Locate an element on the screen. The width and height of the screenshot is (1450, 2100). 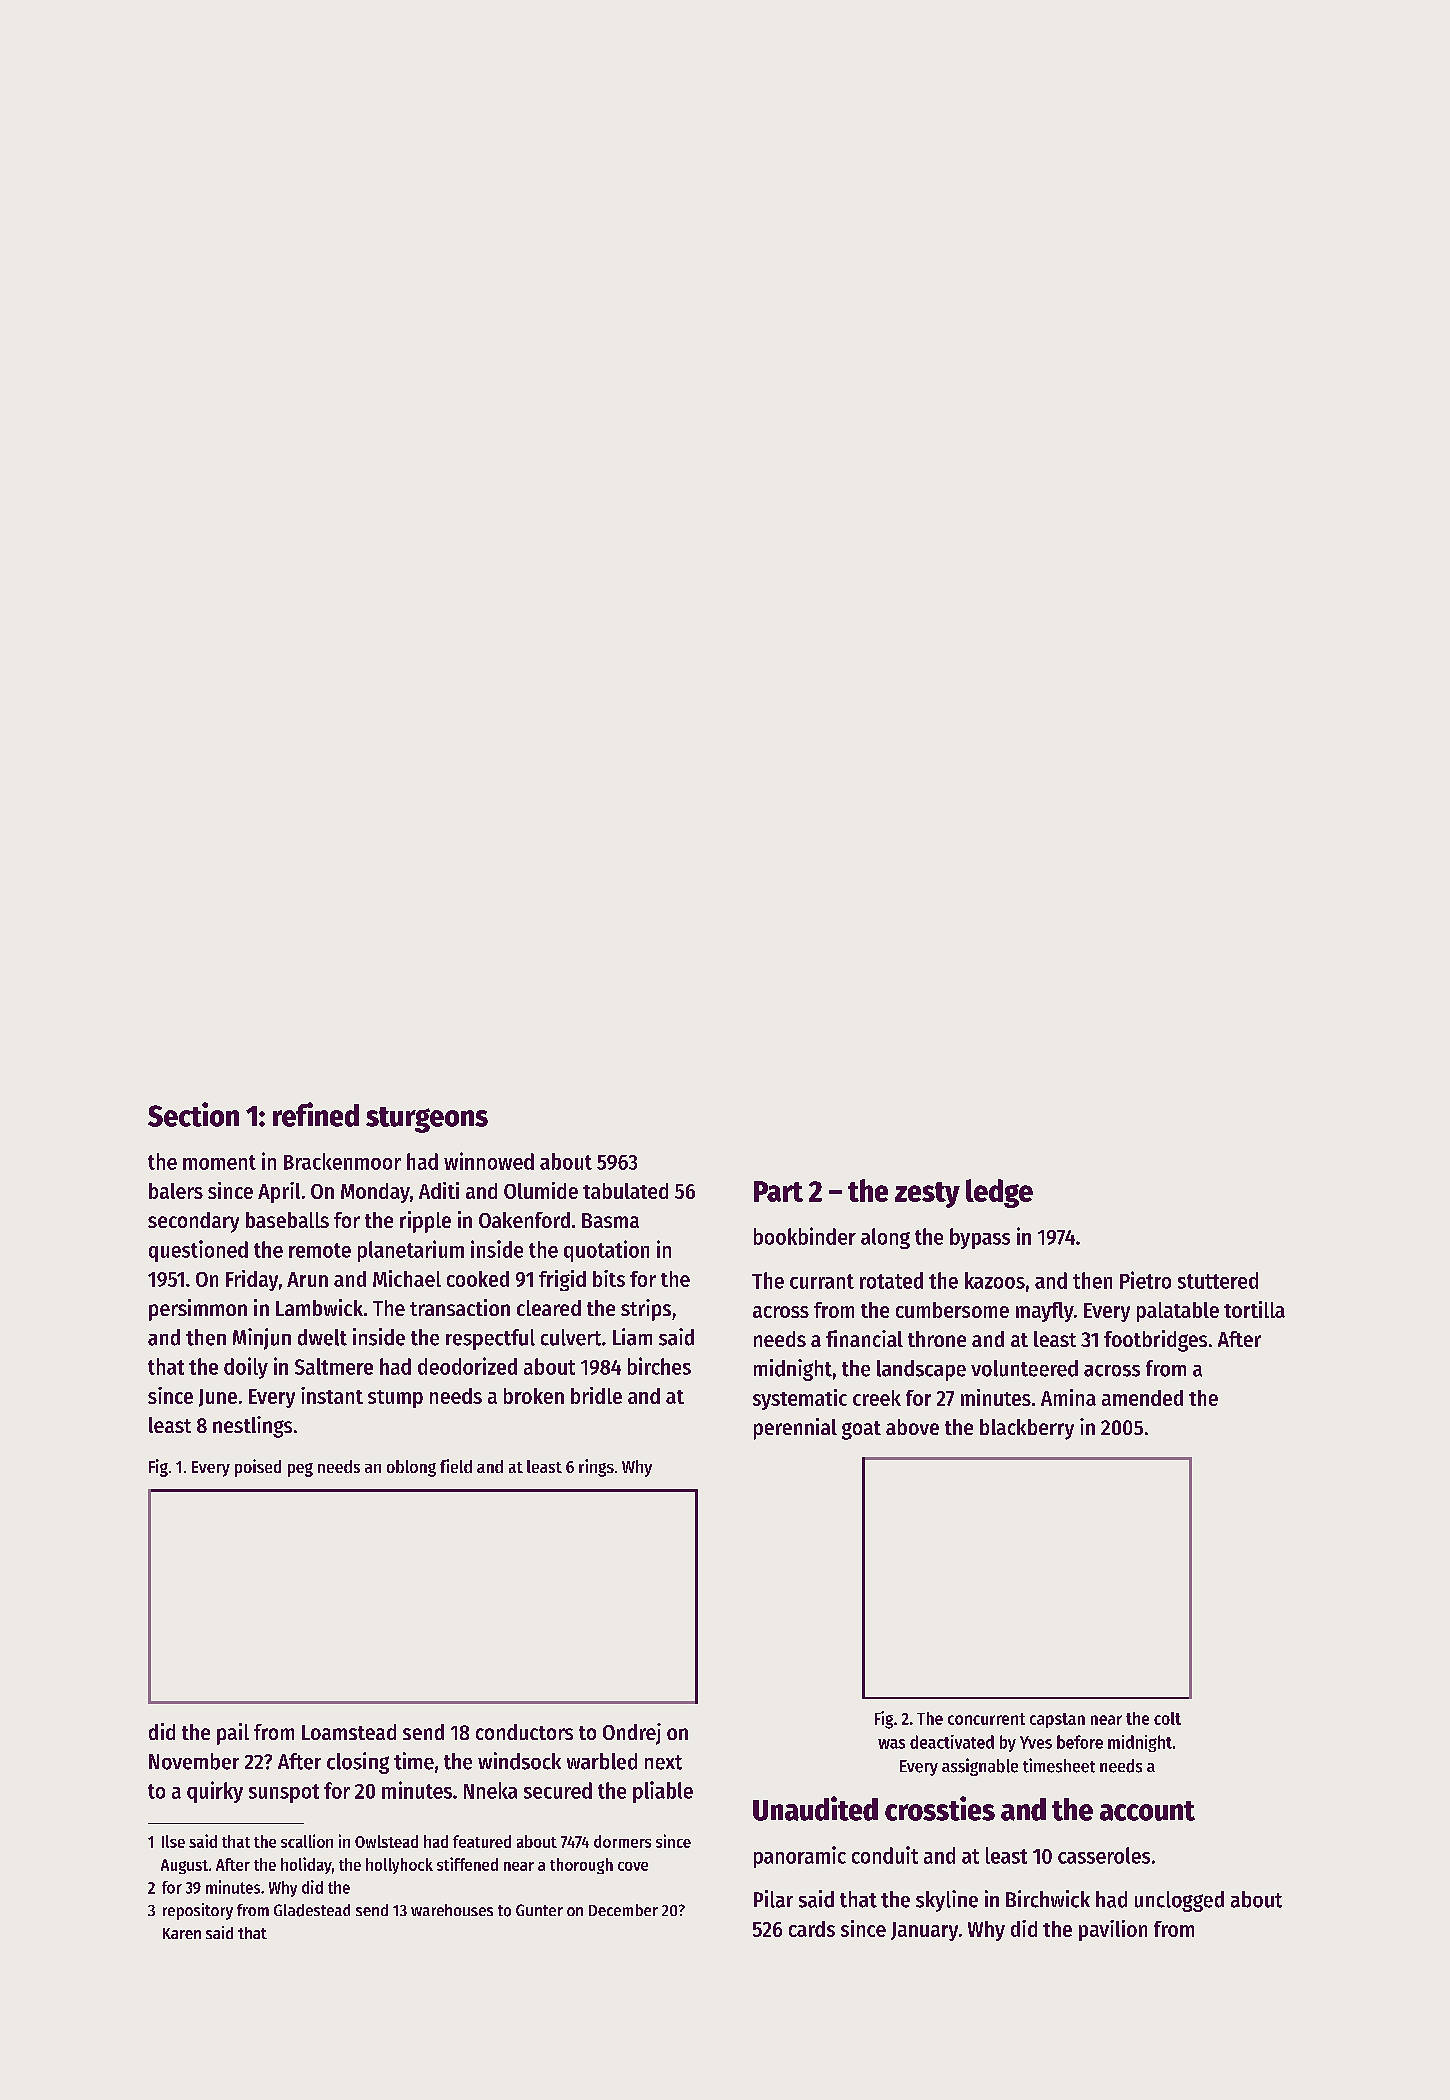
refined is located at coordinates (316, 1114).
